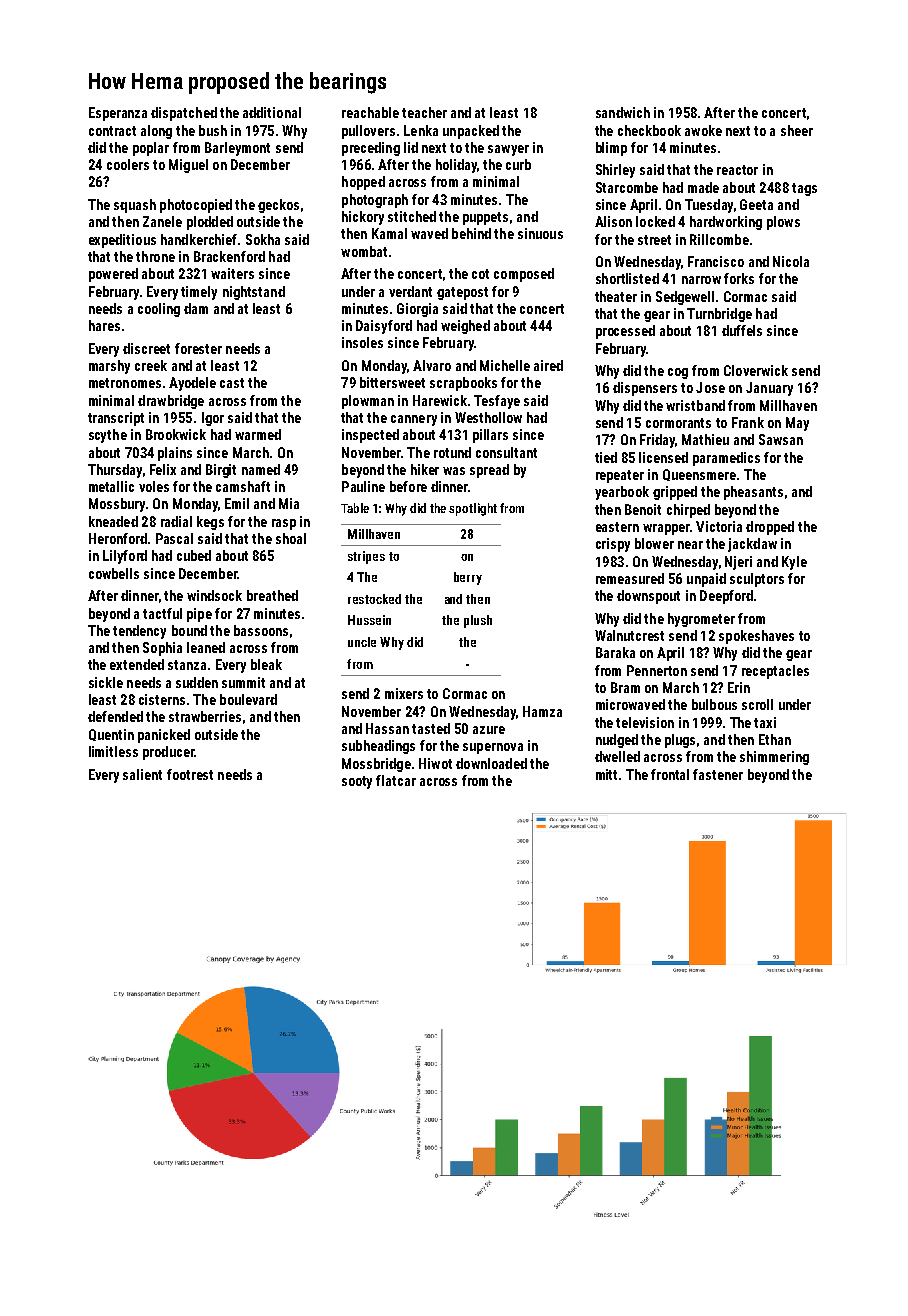 Image resolution: width=908 pixels, height=1316 pixels. What do you see at coordinates (756, 204) in the screenshot?
I see `Geeta` at bounding box center [756, 204].
